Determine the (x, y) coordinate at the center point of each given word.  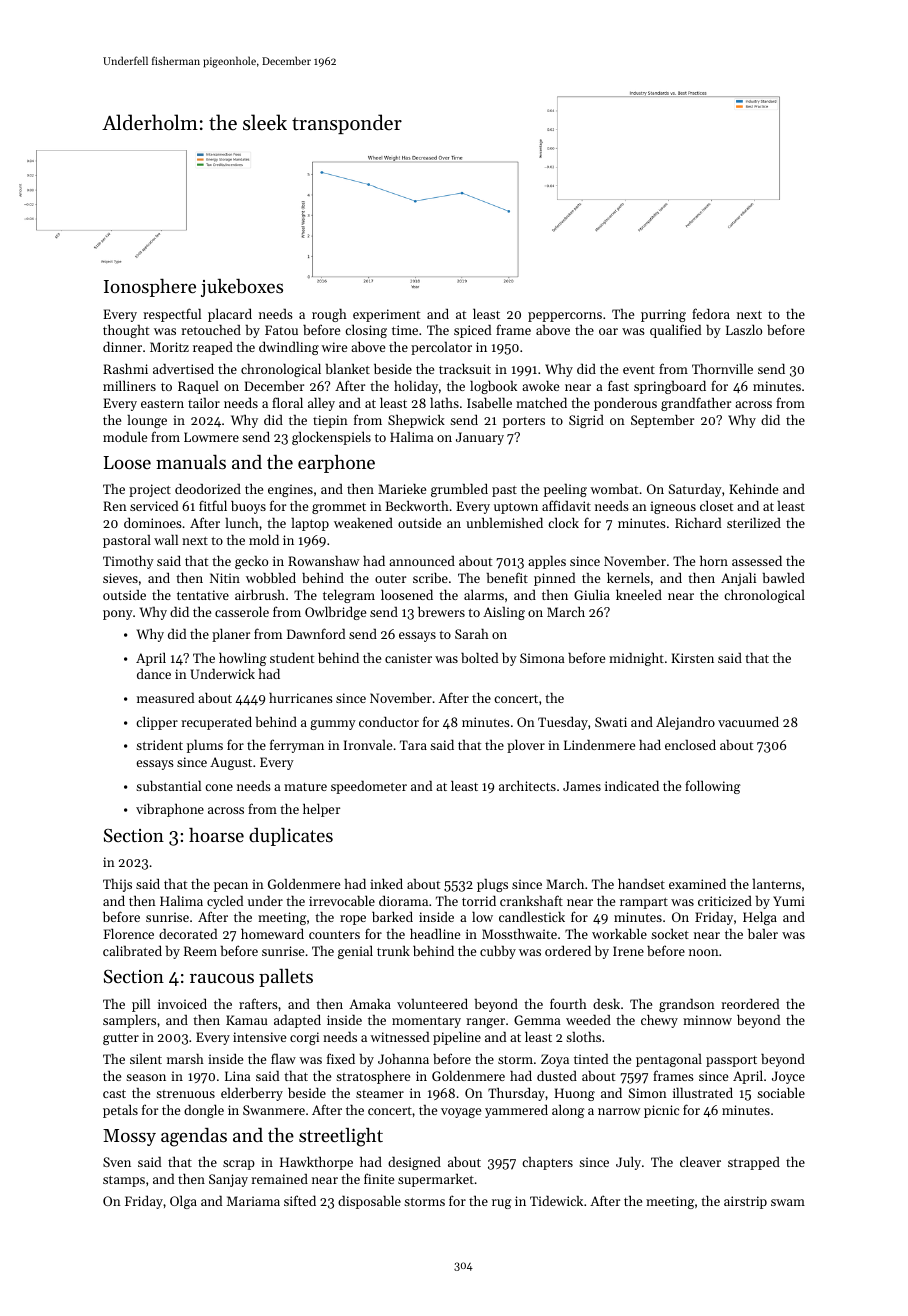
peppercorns (565, 317)
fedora (711, 313)
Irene (628, 951)
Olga (183, 1202)
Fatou (281, 330)
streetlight (341, 1137)
